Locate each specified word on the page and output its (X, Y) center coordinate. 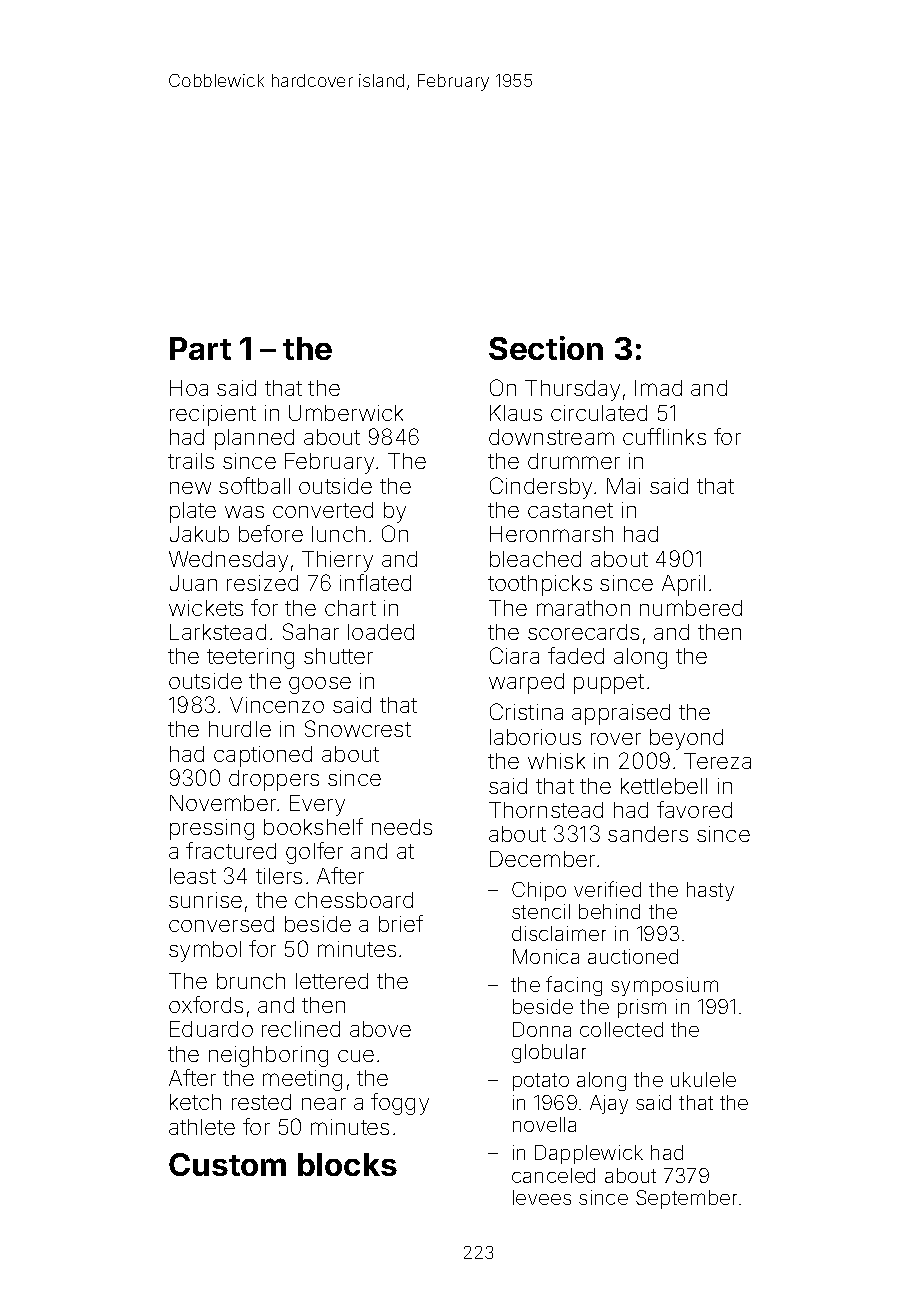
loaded (381, 632)
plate (193, 512)
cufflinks (664, 436)
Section (546, 348)
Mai (623, 486)
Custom (227, 1164)
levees (542, 1197)
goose (320, 685)
